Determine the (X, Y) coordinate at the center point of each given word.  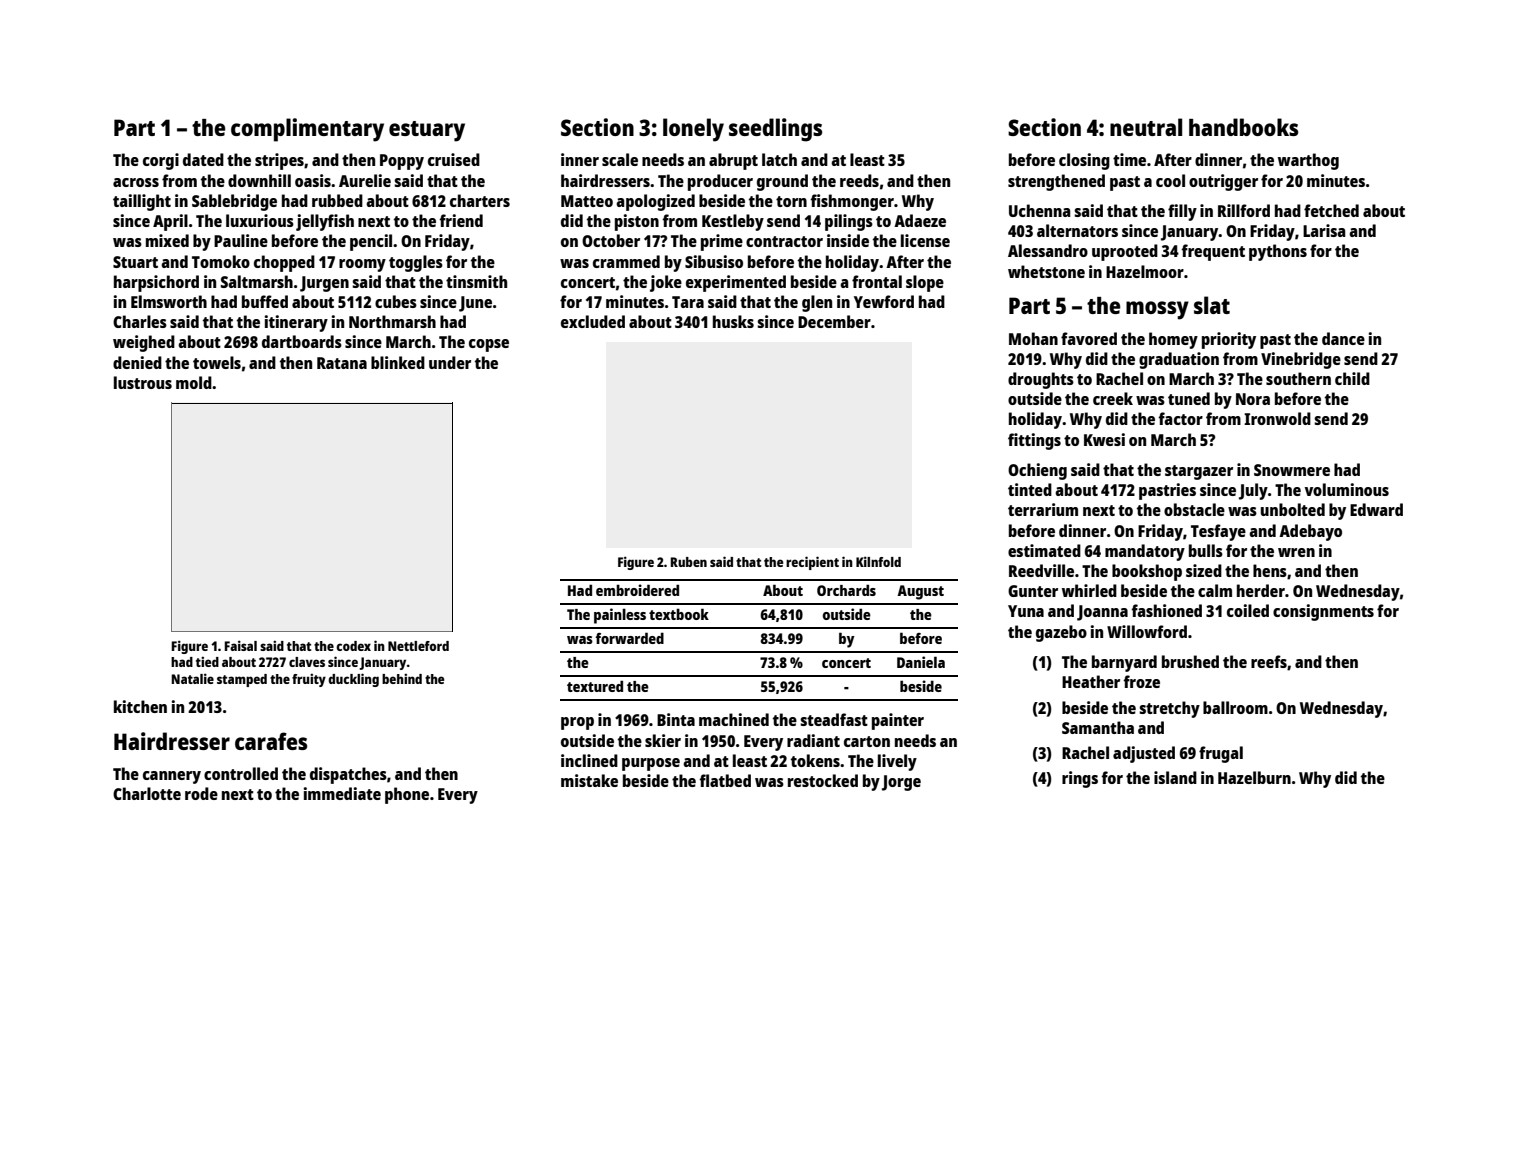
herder (1261, 590)
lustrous (143, 382)
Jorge (901, 783)
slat (1212, 305)
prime (722, 242)
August (920, 592)
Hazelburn (1254, 777)
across (136, 182)
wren (1296, 552)
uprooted (1125, 252)
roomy (362, 265)
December (834, 321)
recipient (812, 563)
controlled (241, 773)
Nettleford (418, 646)
